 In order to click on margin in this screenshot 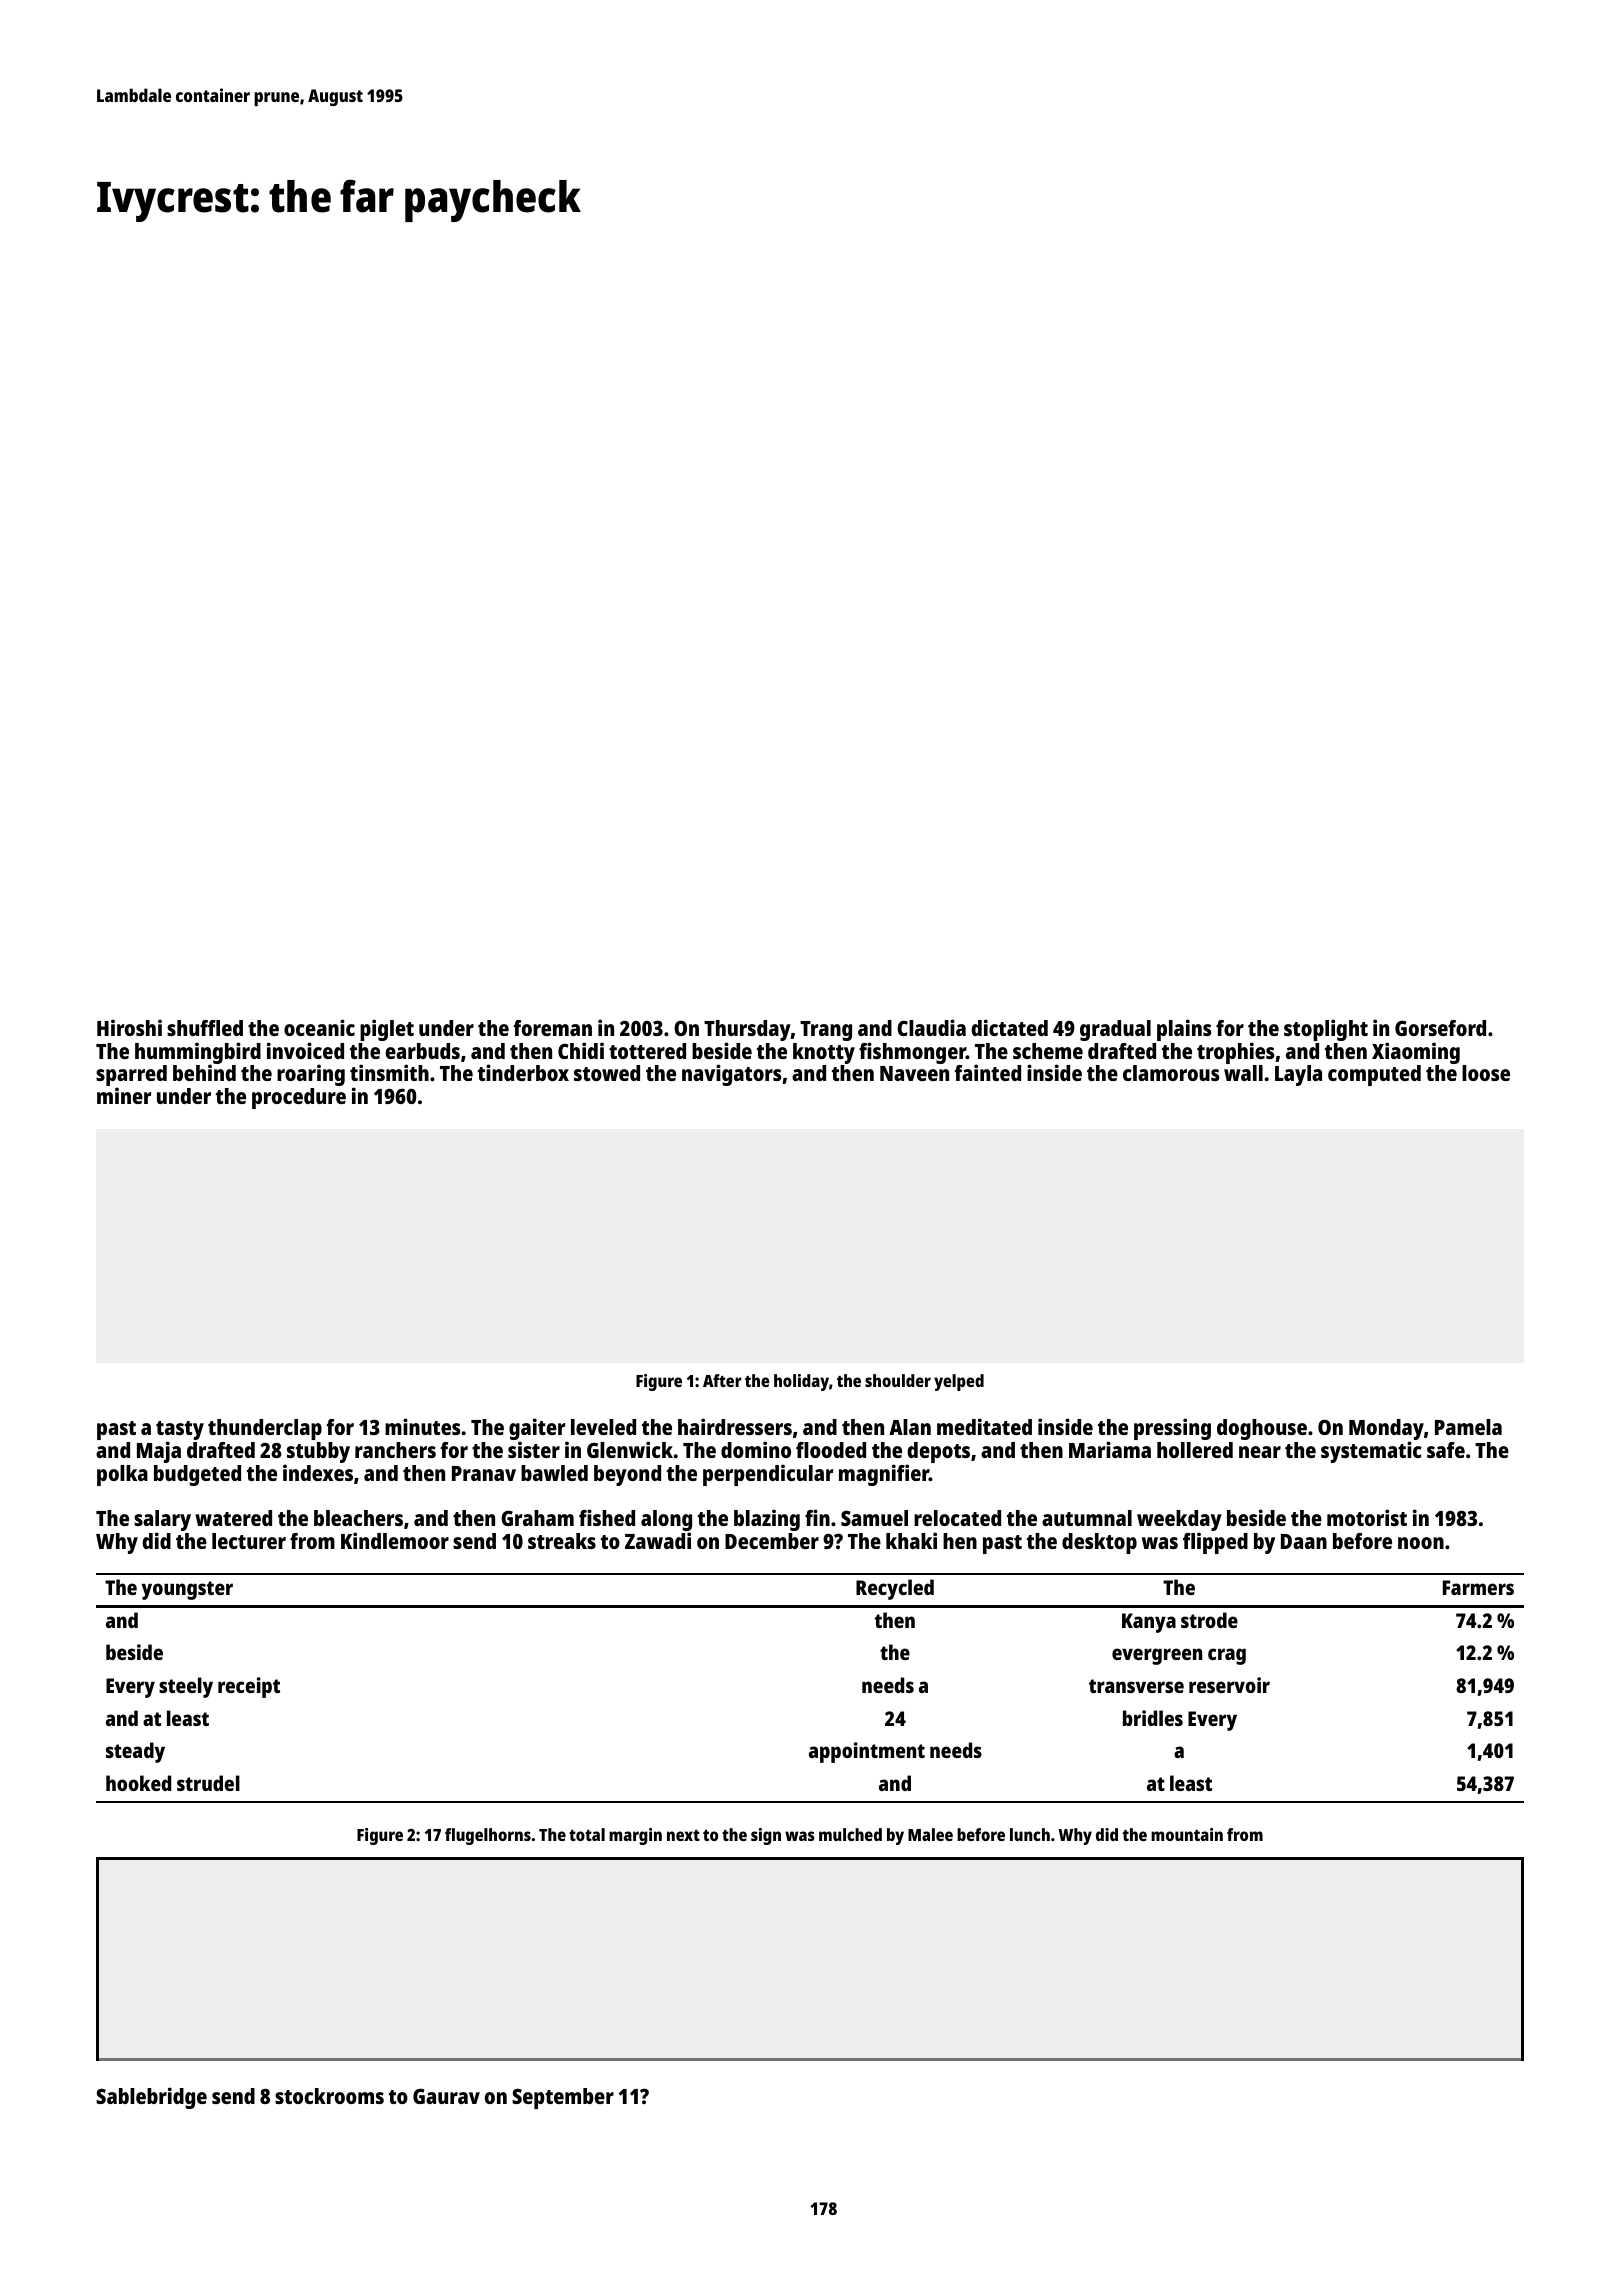, I will do `click(635, 1836)`.
